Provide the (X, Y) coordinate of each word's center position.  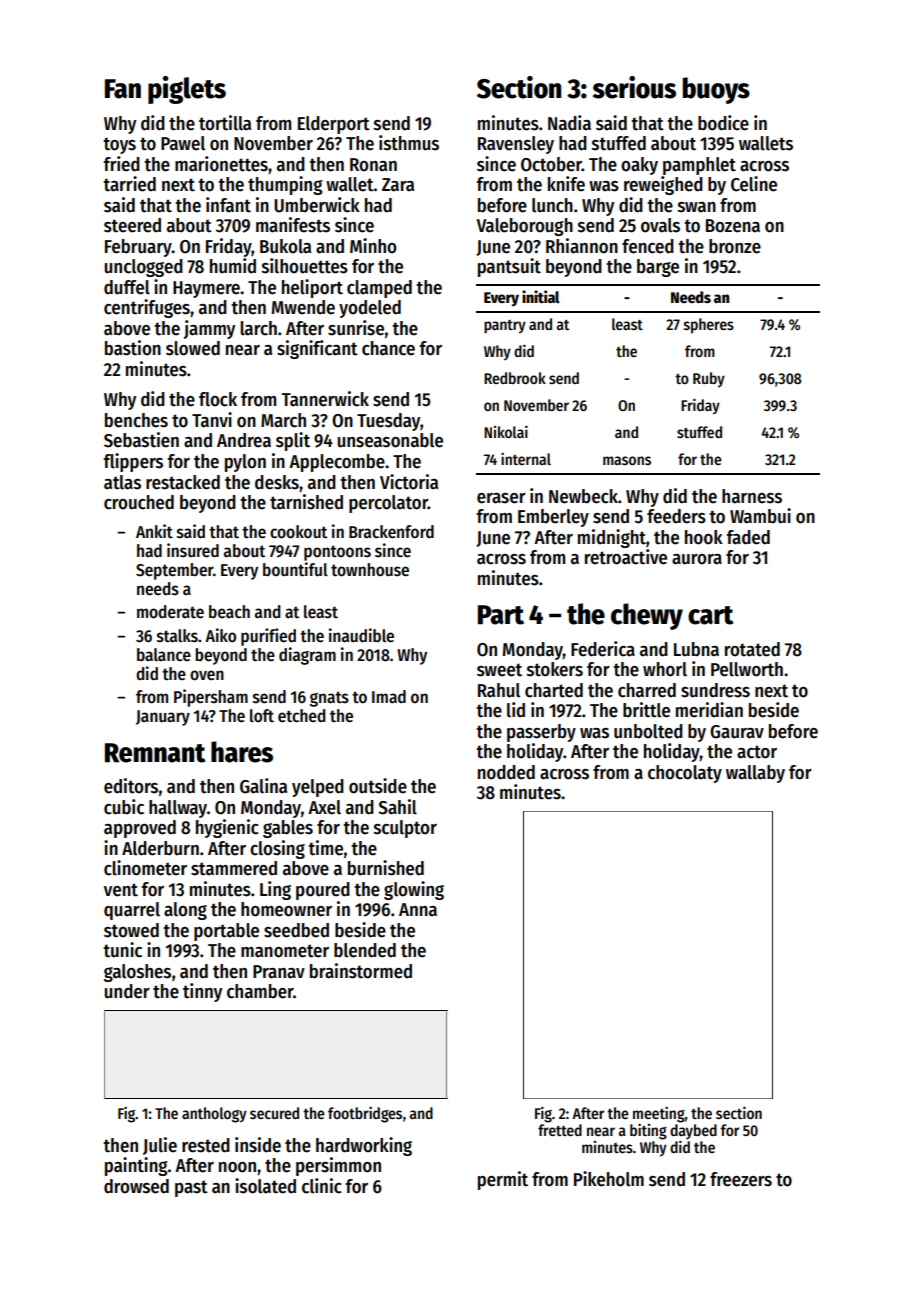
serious (634, 87)
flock (218, 399)
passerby (541, 733)
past (191, 1188)
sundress (715, 690)
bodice (723, 123)
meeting (659, 1114)
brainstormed (361, 971)
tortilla (225, 123)
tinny (202, 992)
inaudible (361, 635)
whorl (665, 669)
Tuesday (388, 422)
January (163, 718)
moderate (170, 612)
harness (752, 496)
